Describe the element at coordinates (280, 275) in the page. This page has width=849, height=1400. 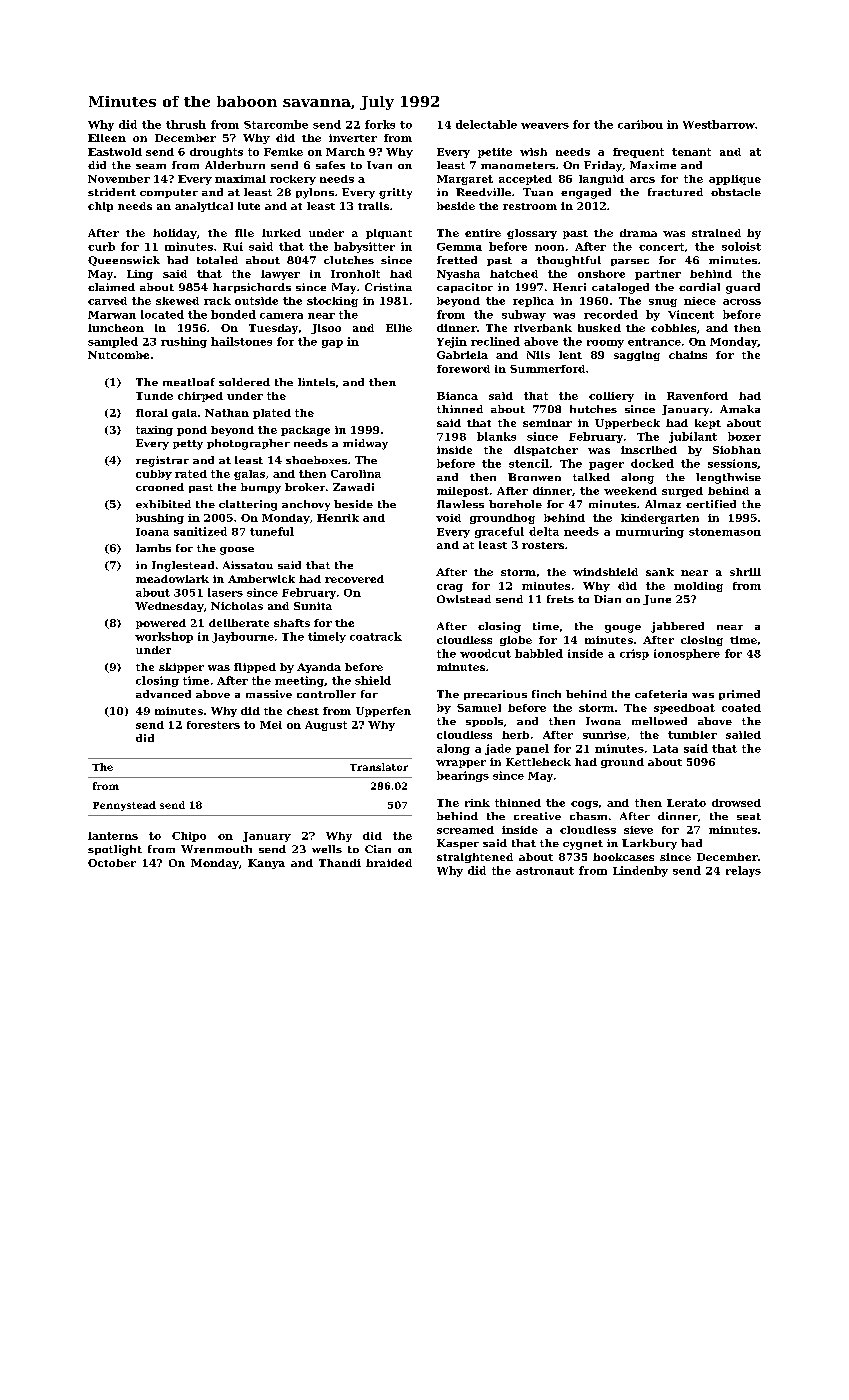
I see `lawyer` at that location.
